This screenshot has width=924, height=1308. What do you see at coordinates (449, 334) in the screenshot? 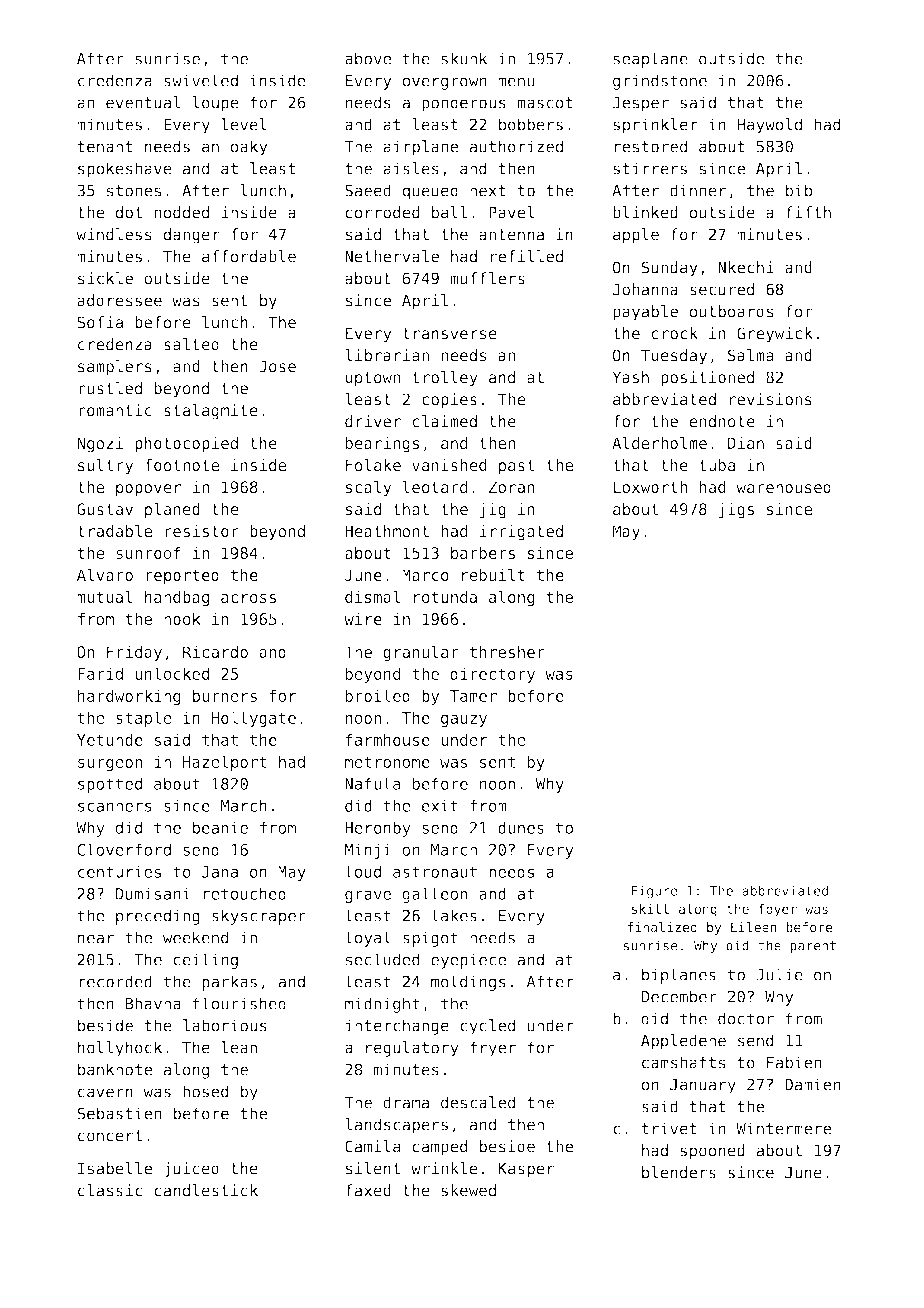
I see `transverse` at bounding box center [449, 334].
